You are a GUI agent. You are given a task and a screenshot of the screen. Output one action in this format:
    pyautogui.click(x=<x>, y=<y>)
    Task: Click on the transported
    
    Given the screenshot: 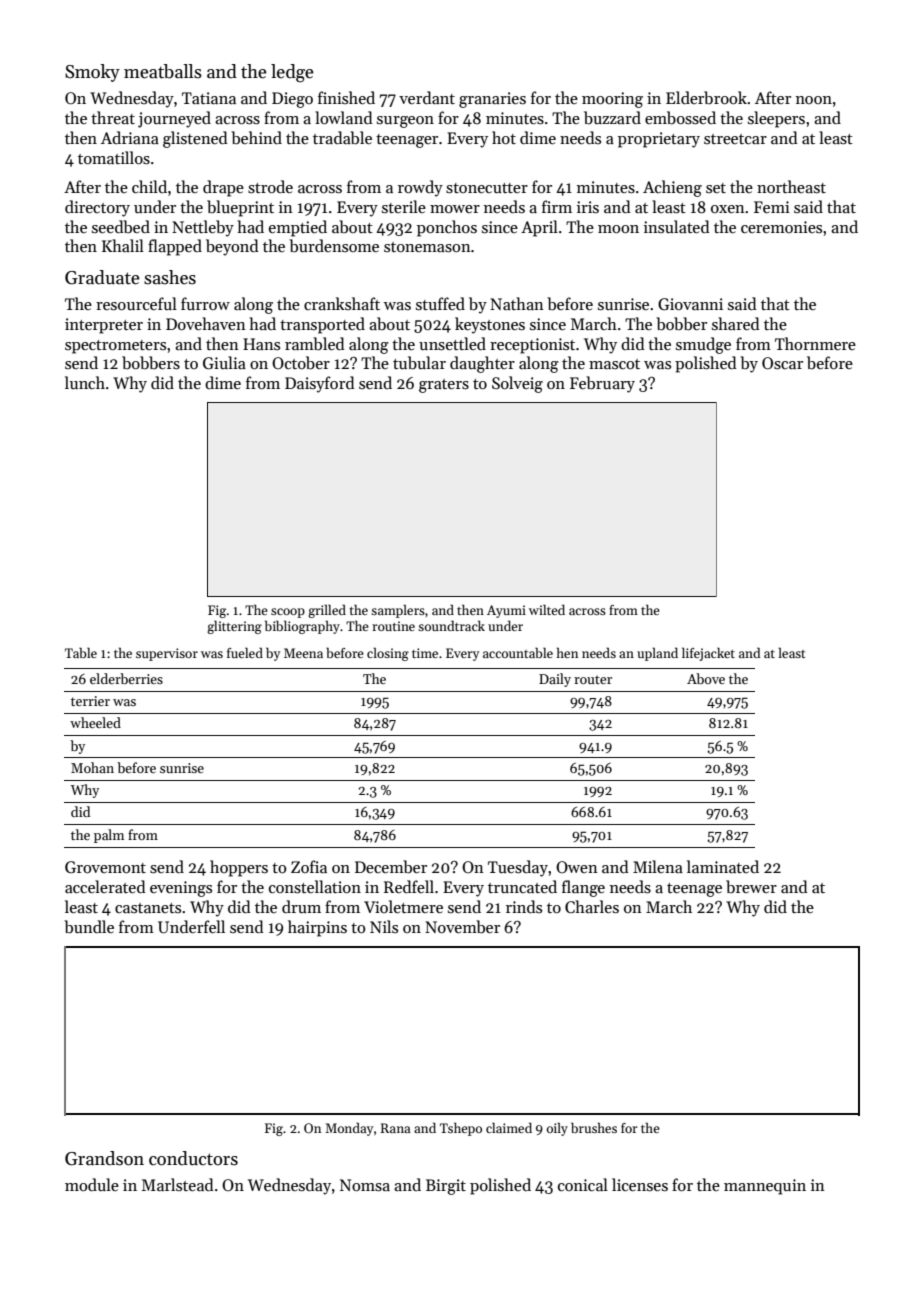 What is the action you would take?
    pyautogui.click(x=322, y=325)
